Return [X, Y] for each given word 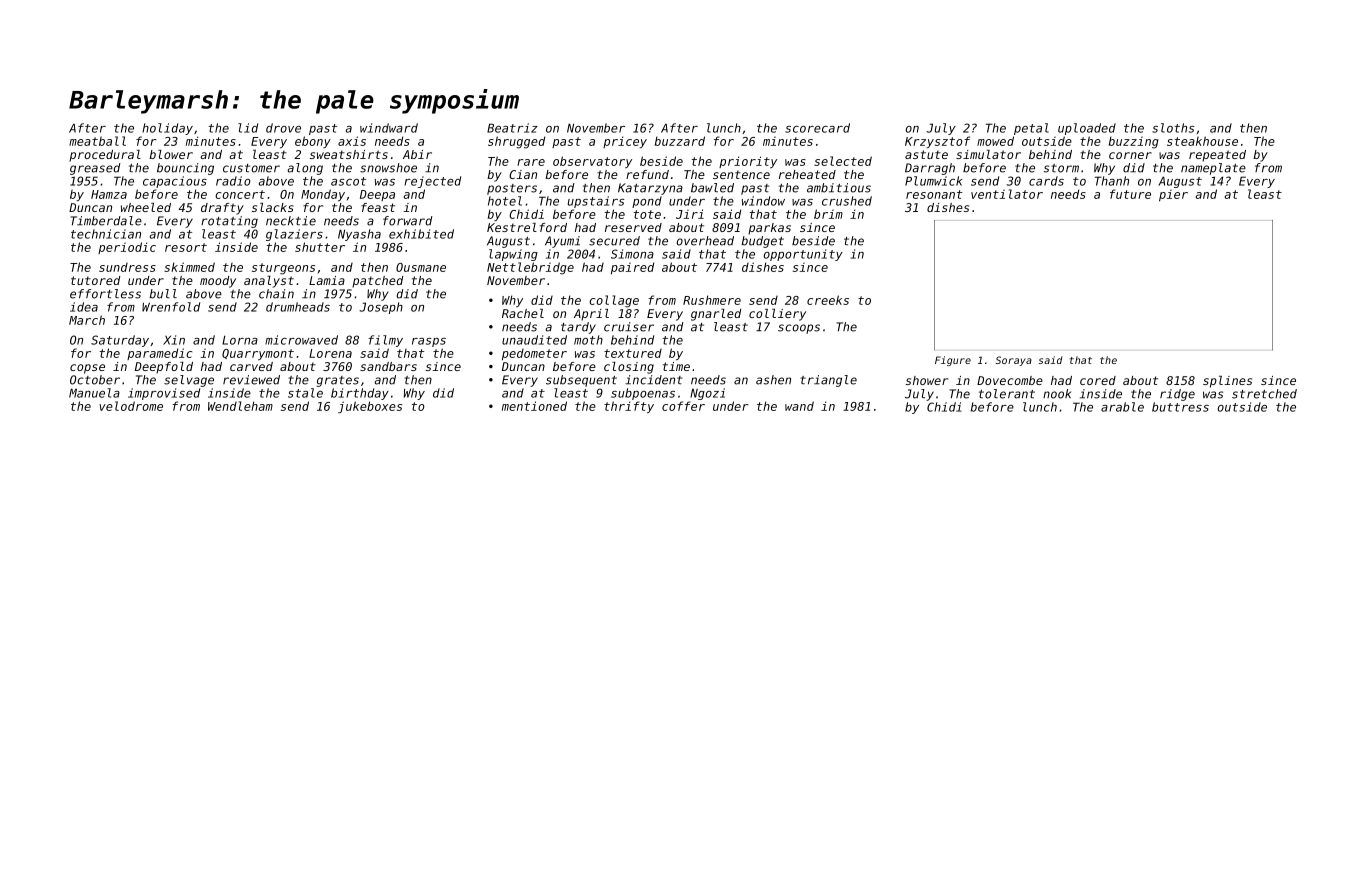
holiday [167, 129]
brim [828, 214]
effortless [105, 294]
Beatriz [512, 128]
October [95, 380]
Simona [632, 254]
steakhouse [1202, 141]
